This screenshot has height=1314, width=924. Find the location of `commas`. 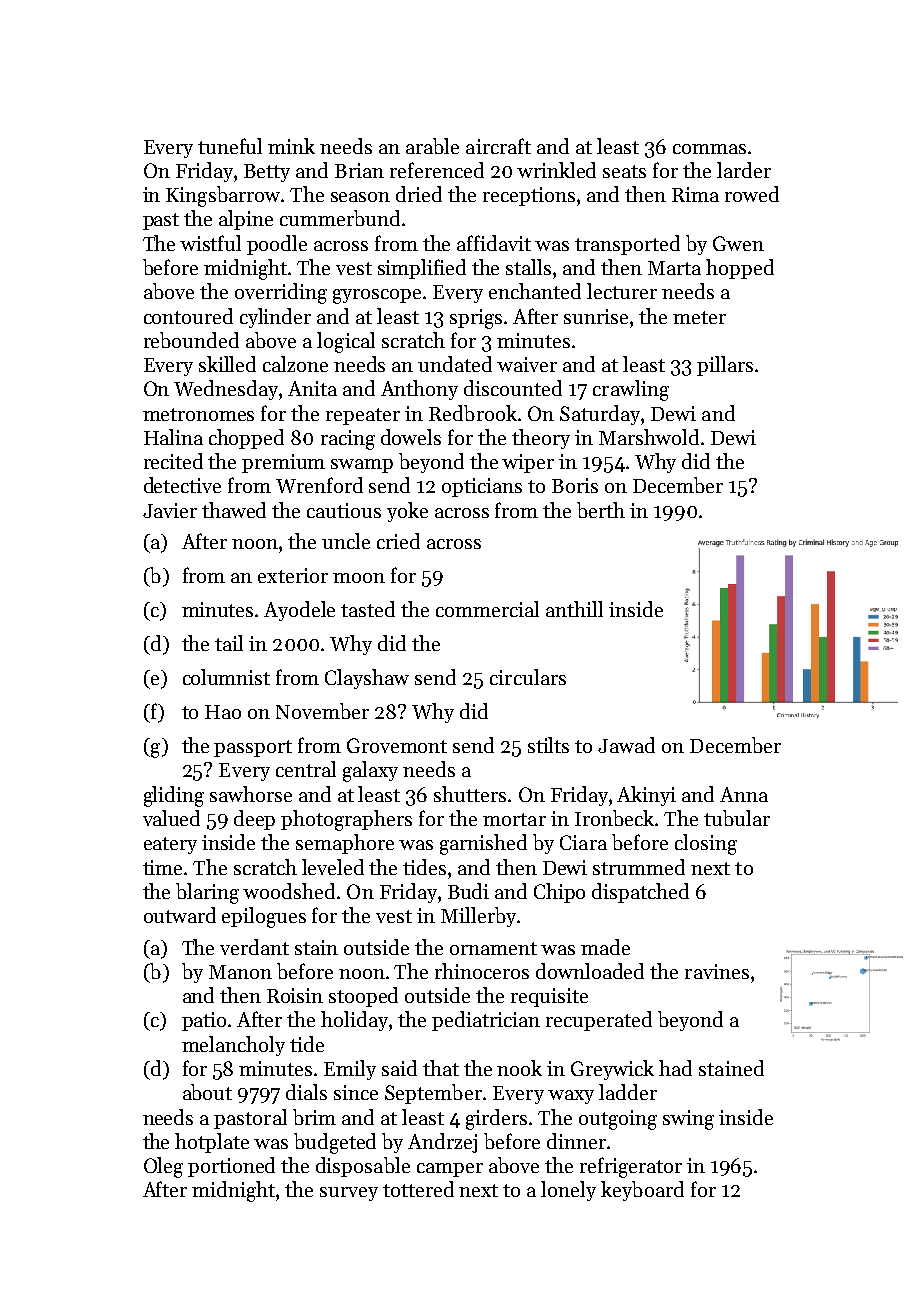

commas is located at coordinates (709, 149).
